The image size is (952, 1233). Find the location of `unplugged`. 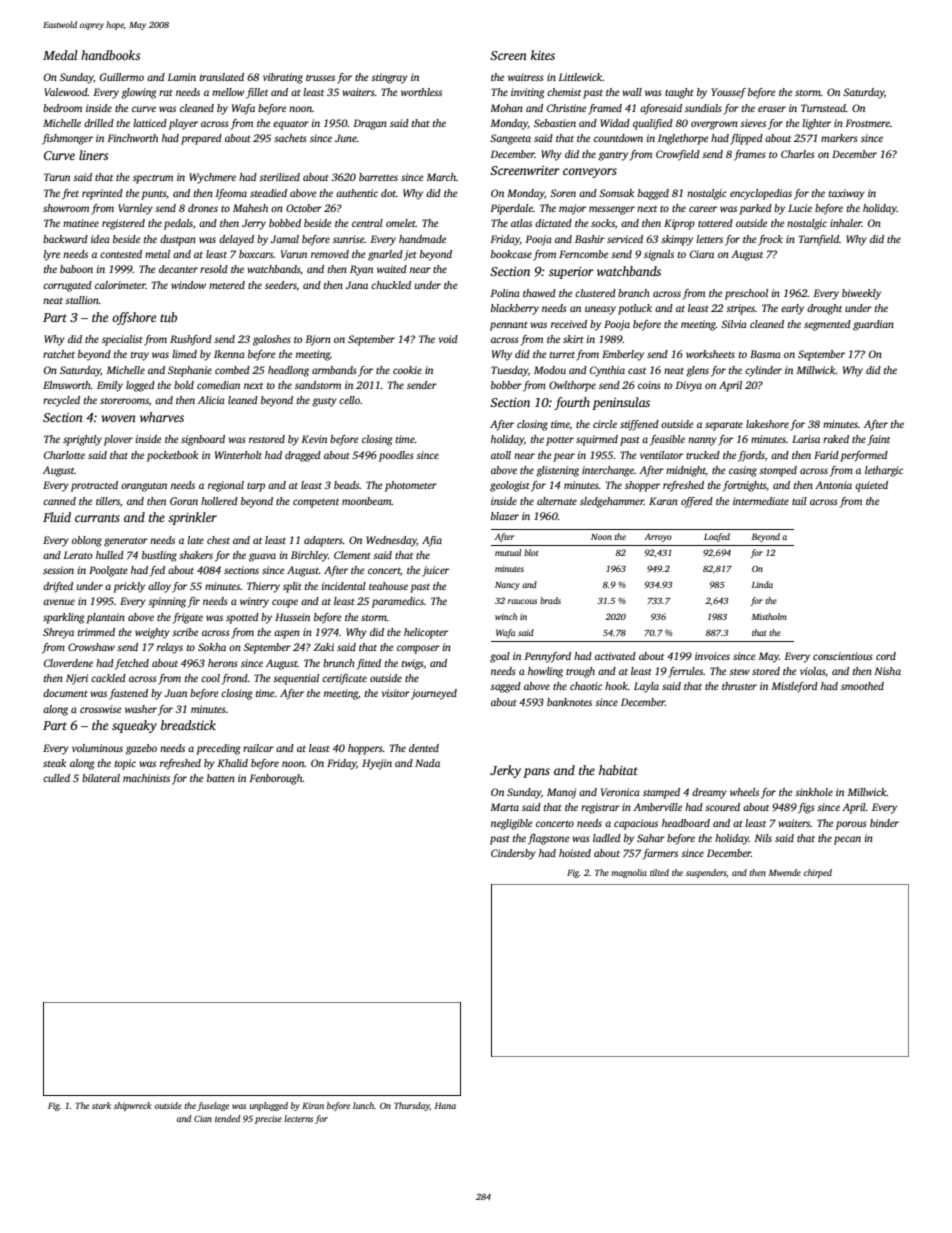

unplugged is located at coordinates (268, 1106).
